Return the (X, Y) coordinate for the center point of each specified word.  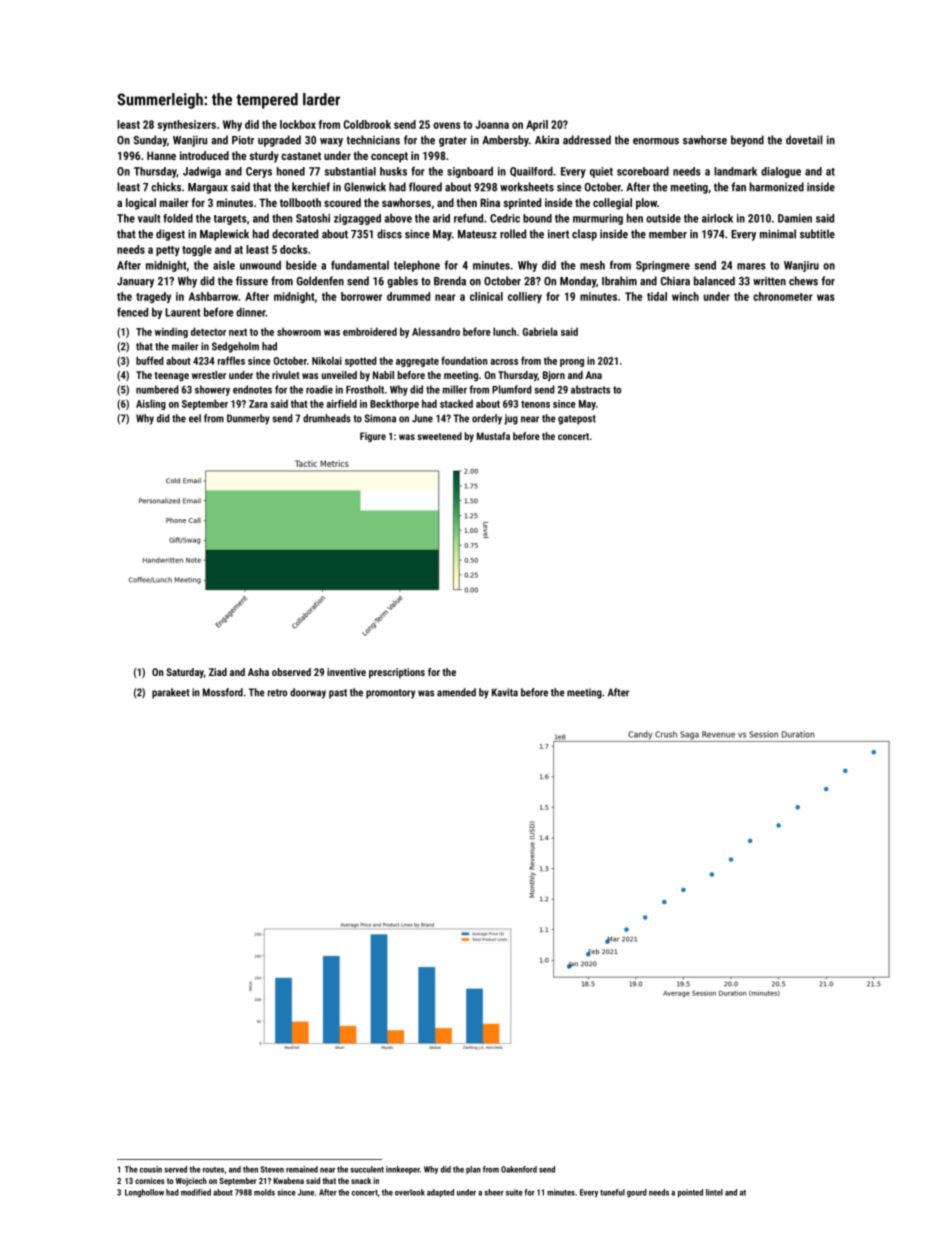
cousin (151, 1169)
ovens (447, 125)
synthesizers (186, 125)
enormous (656, 141)
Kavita (505, 692)
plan (473, 1170)
